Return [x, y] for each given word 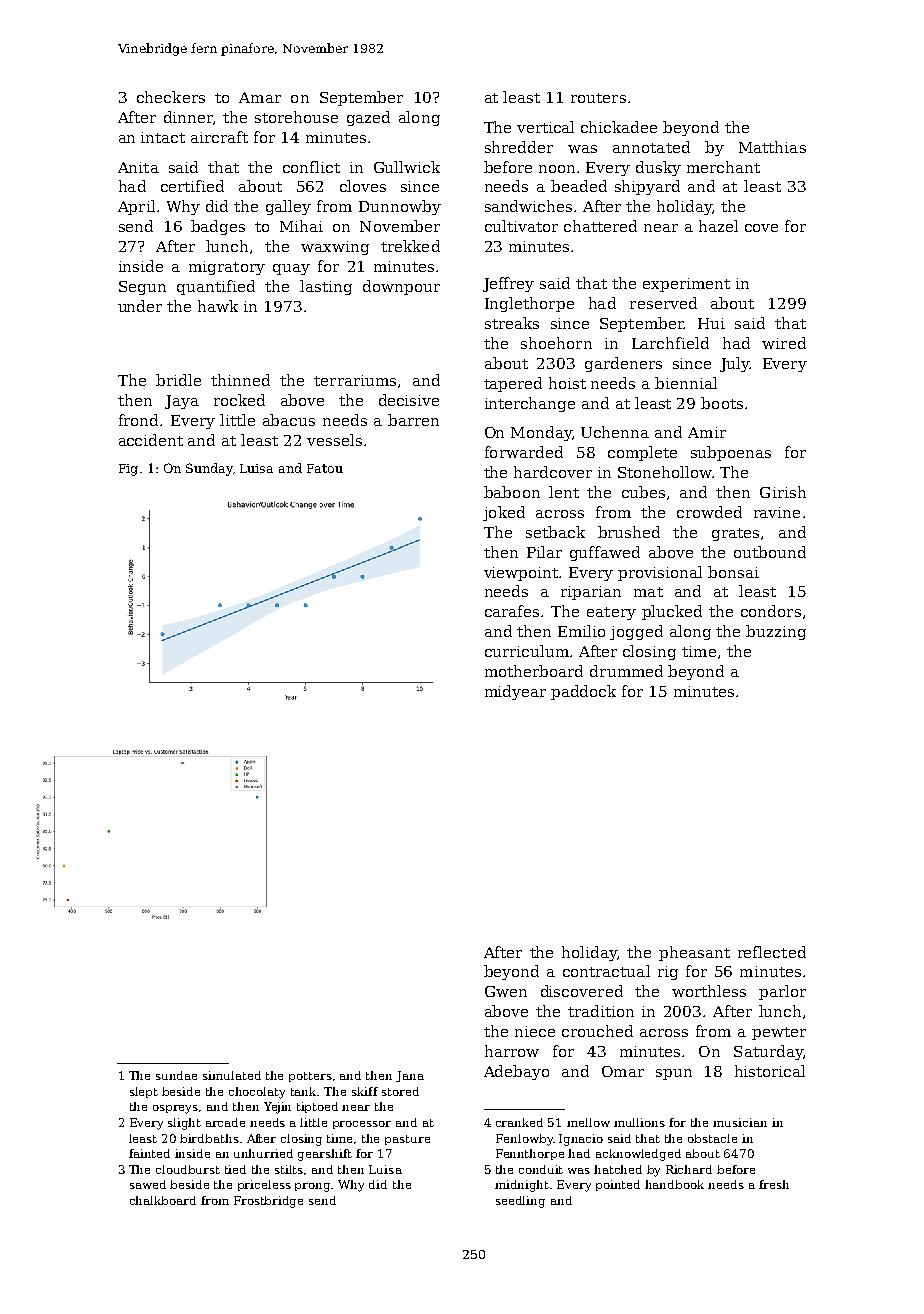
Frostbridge [268, 1202]
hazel [718, 226]
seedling [520, 1202]
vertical [545, 127]
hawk [218, 306]
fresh [774, 1184]
